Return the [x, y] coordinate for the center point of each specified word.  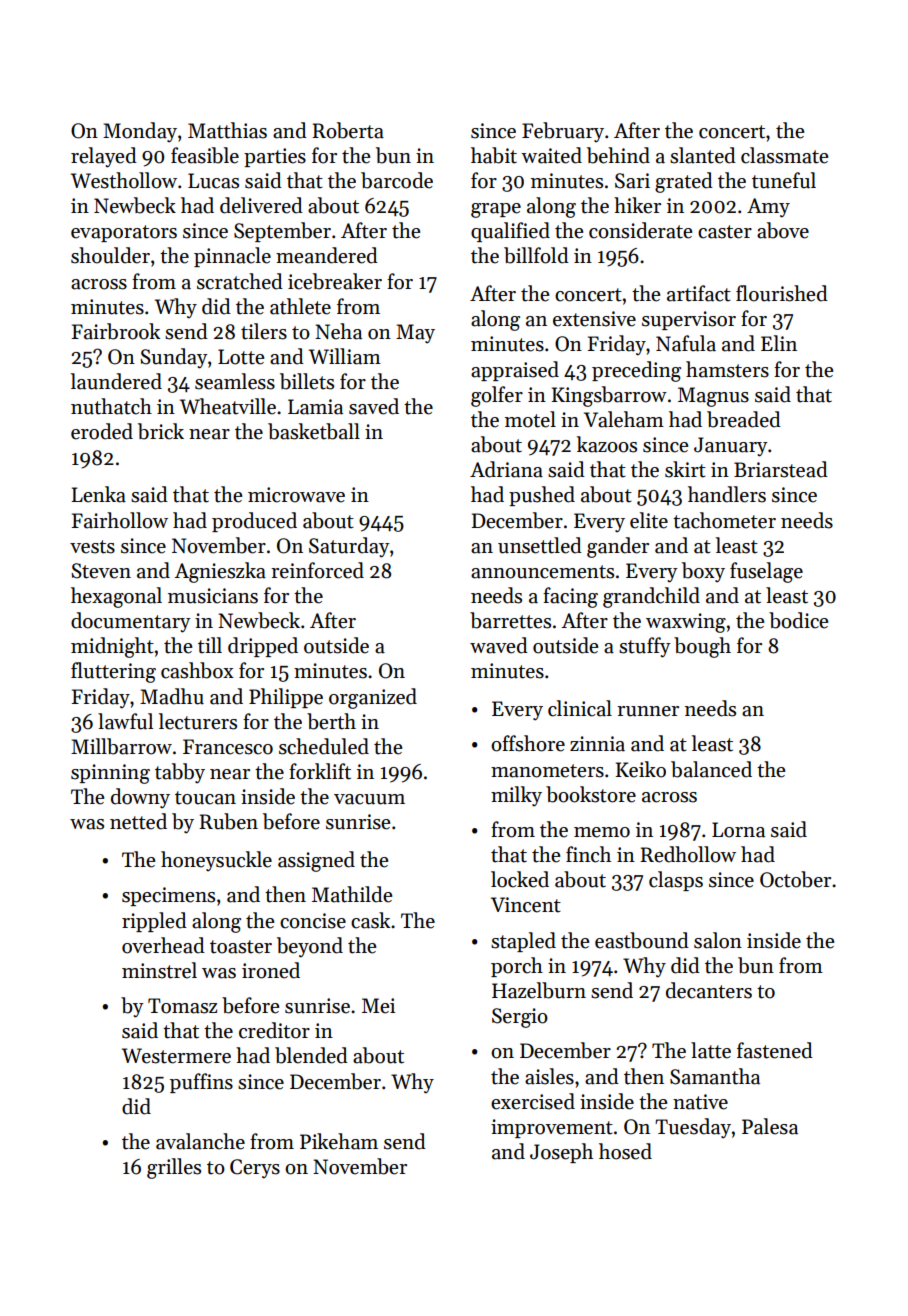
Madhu [172, 696]
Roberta [348, 130]
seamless [235, 381]
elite [649, 520]
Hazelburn [539, 990]
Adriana [506, 469]
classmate [784, 155]
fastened [775, 1050]
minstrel [159, 970]
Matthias [227, 130]
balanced [711, 769]
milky [516, 796]
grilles [174, 1168]
